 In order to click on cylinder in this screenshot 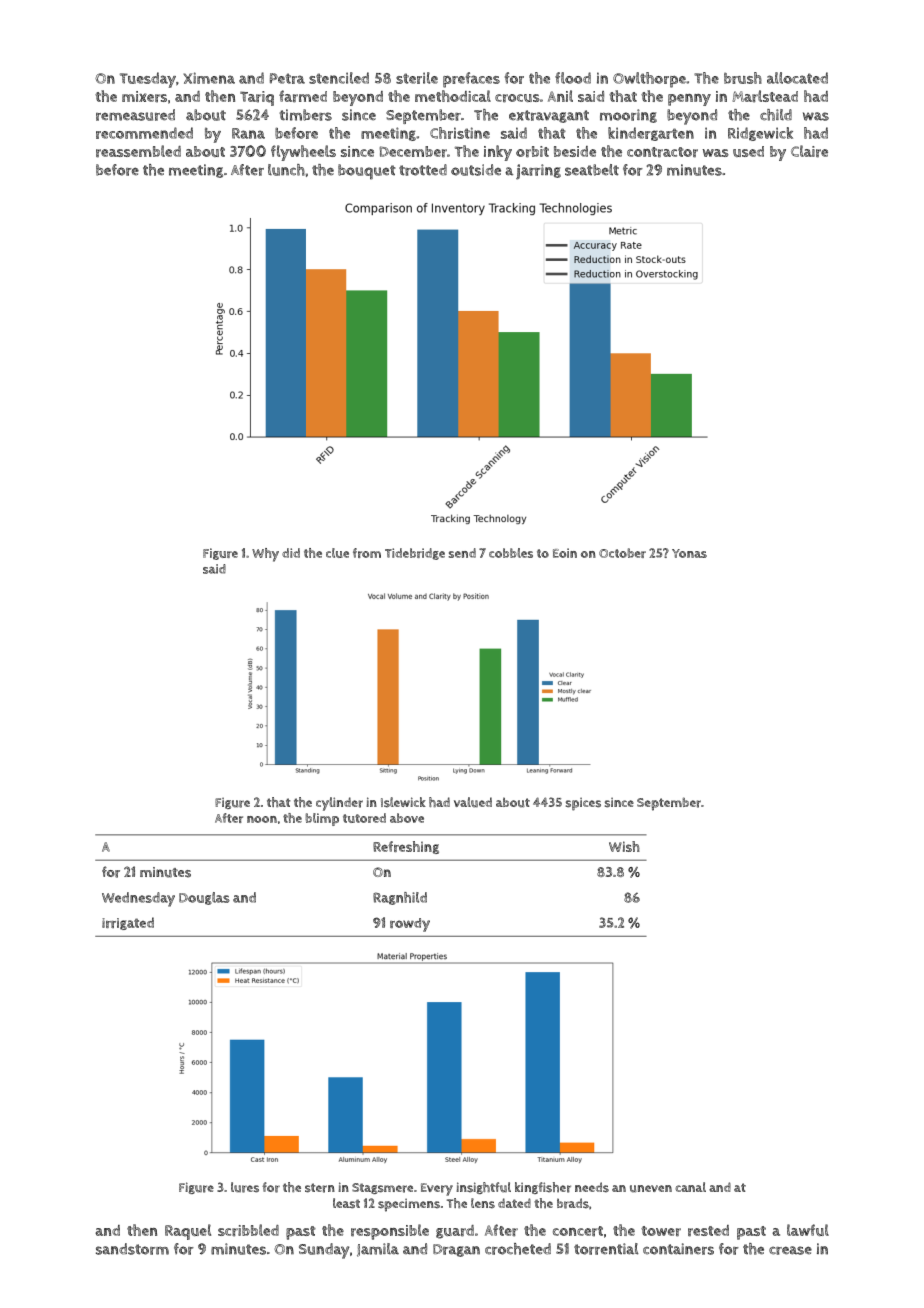, I will do `click(339, 804)`.
